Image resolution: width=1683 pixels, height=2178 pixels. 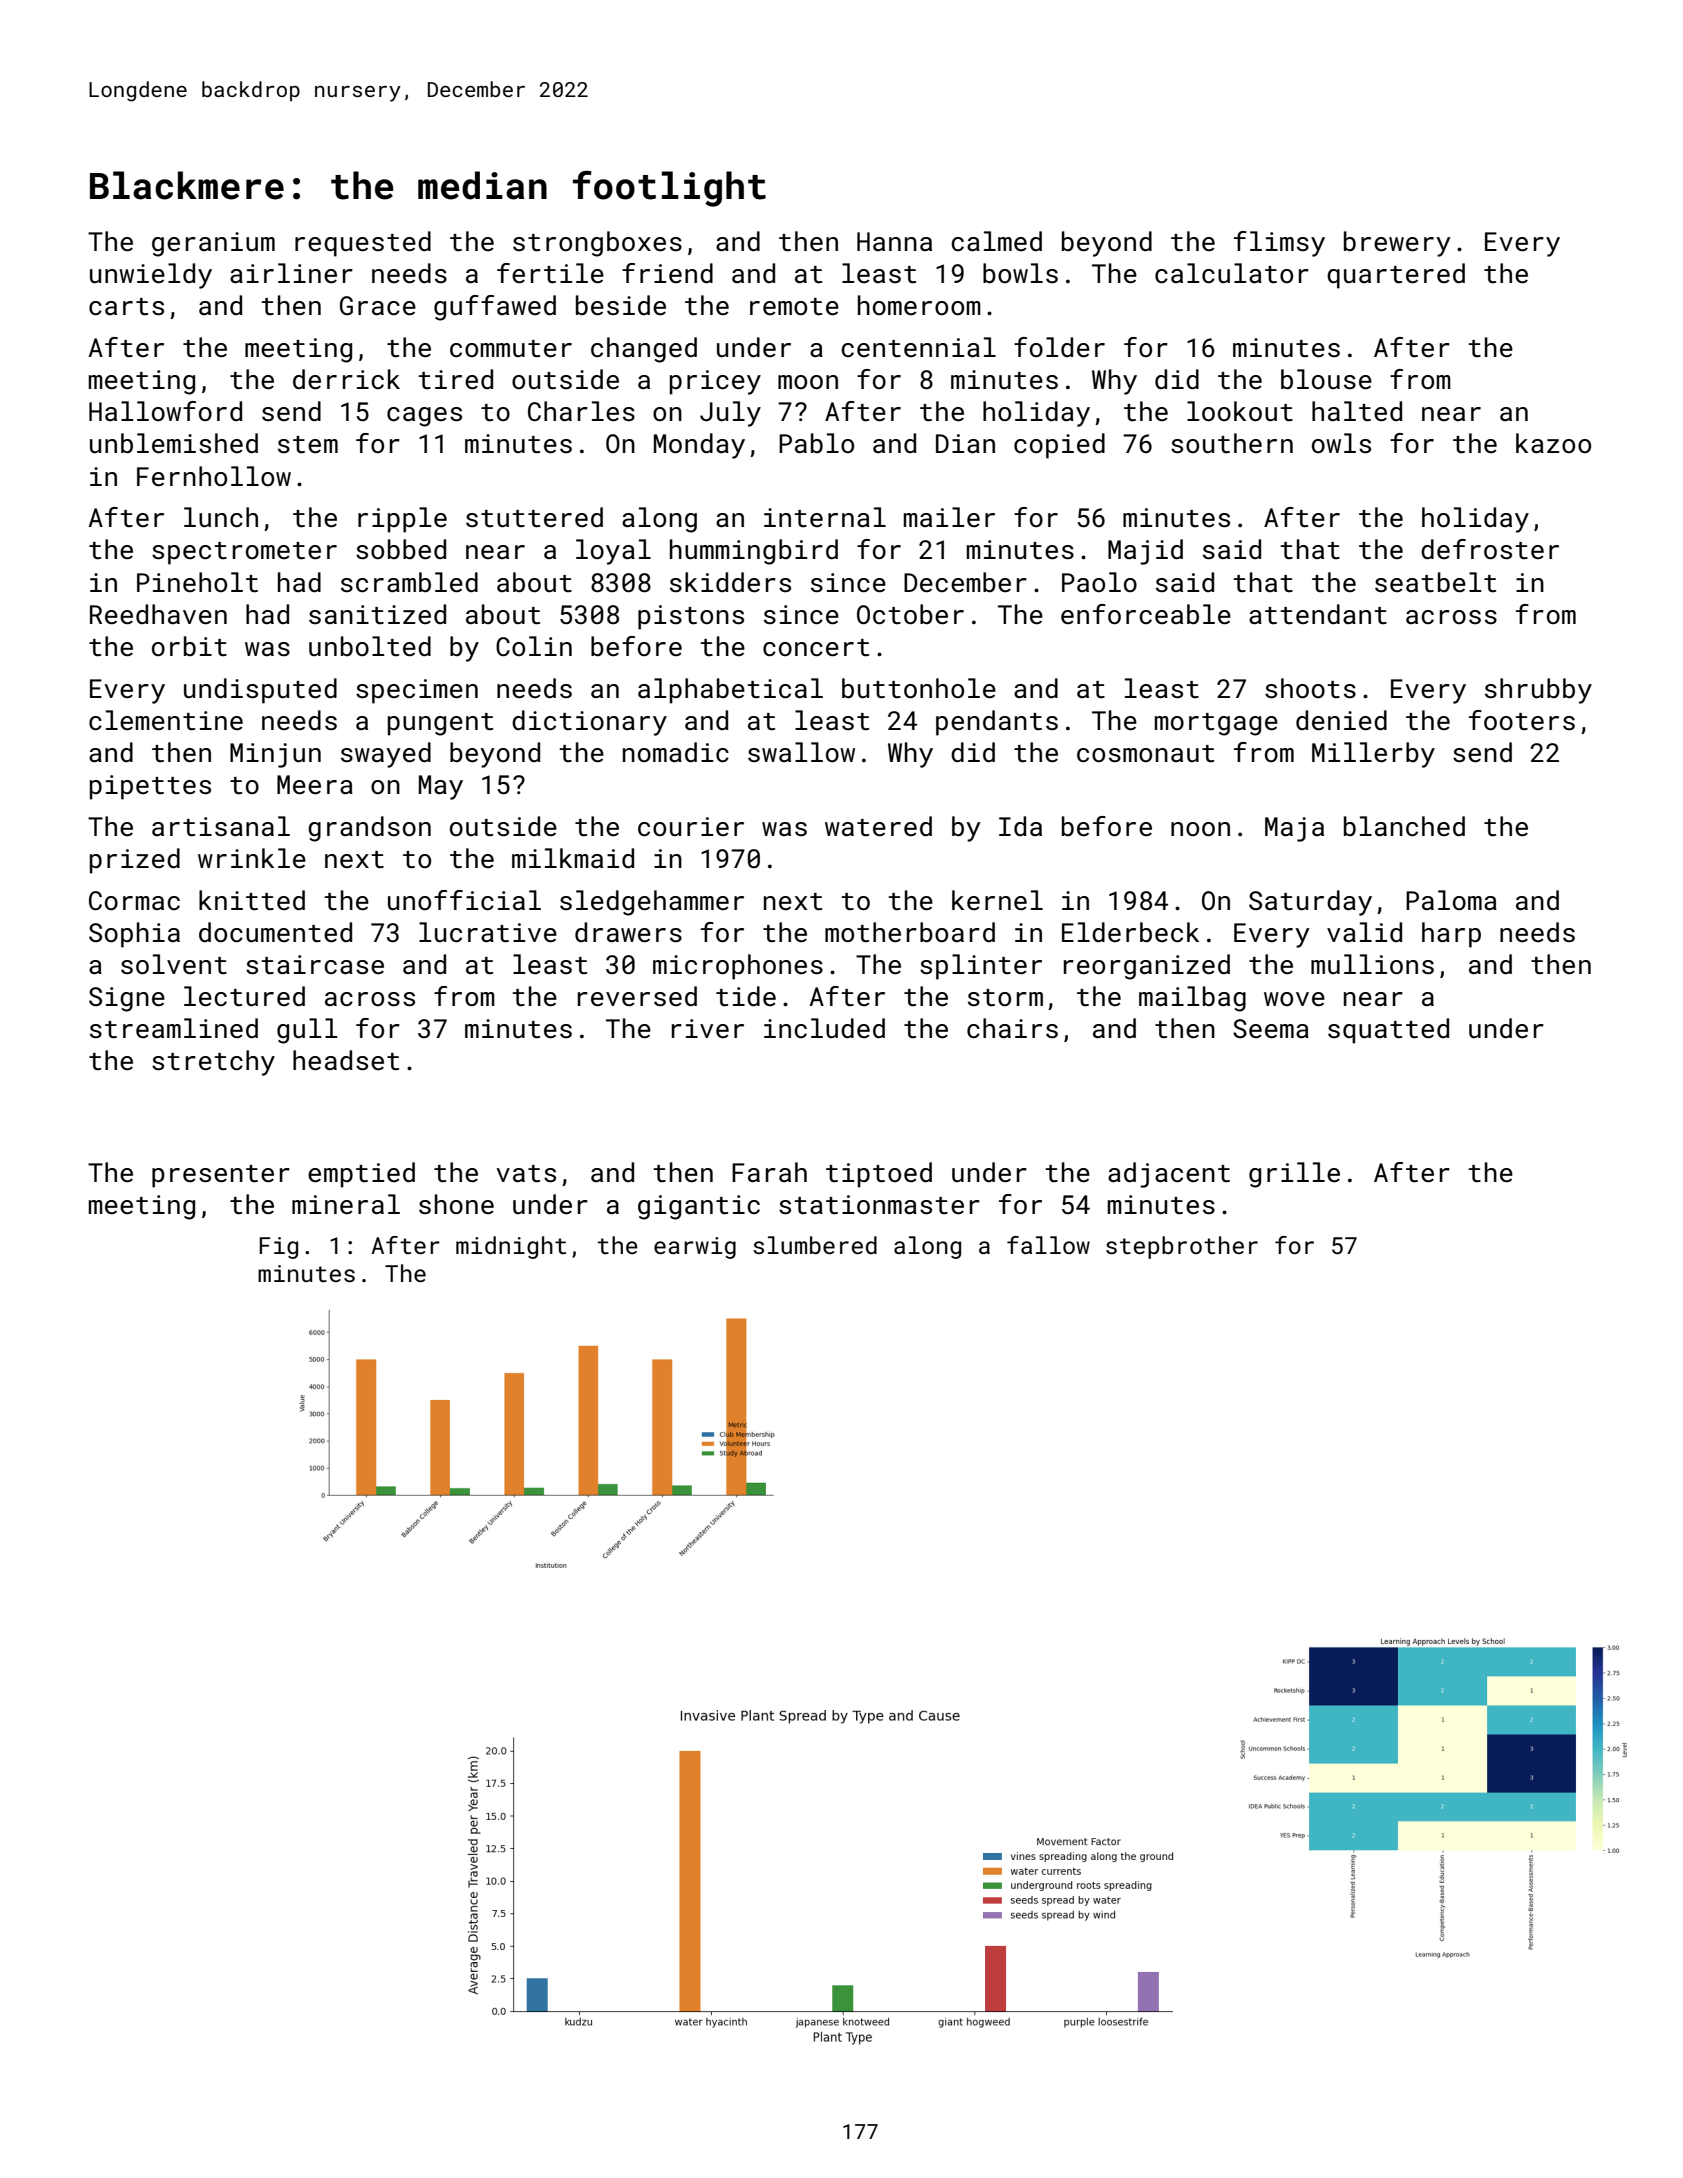 I want to click on lunch, so click(x=221, y=517).
